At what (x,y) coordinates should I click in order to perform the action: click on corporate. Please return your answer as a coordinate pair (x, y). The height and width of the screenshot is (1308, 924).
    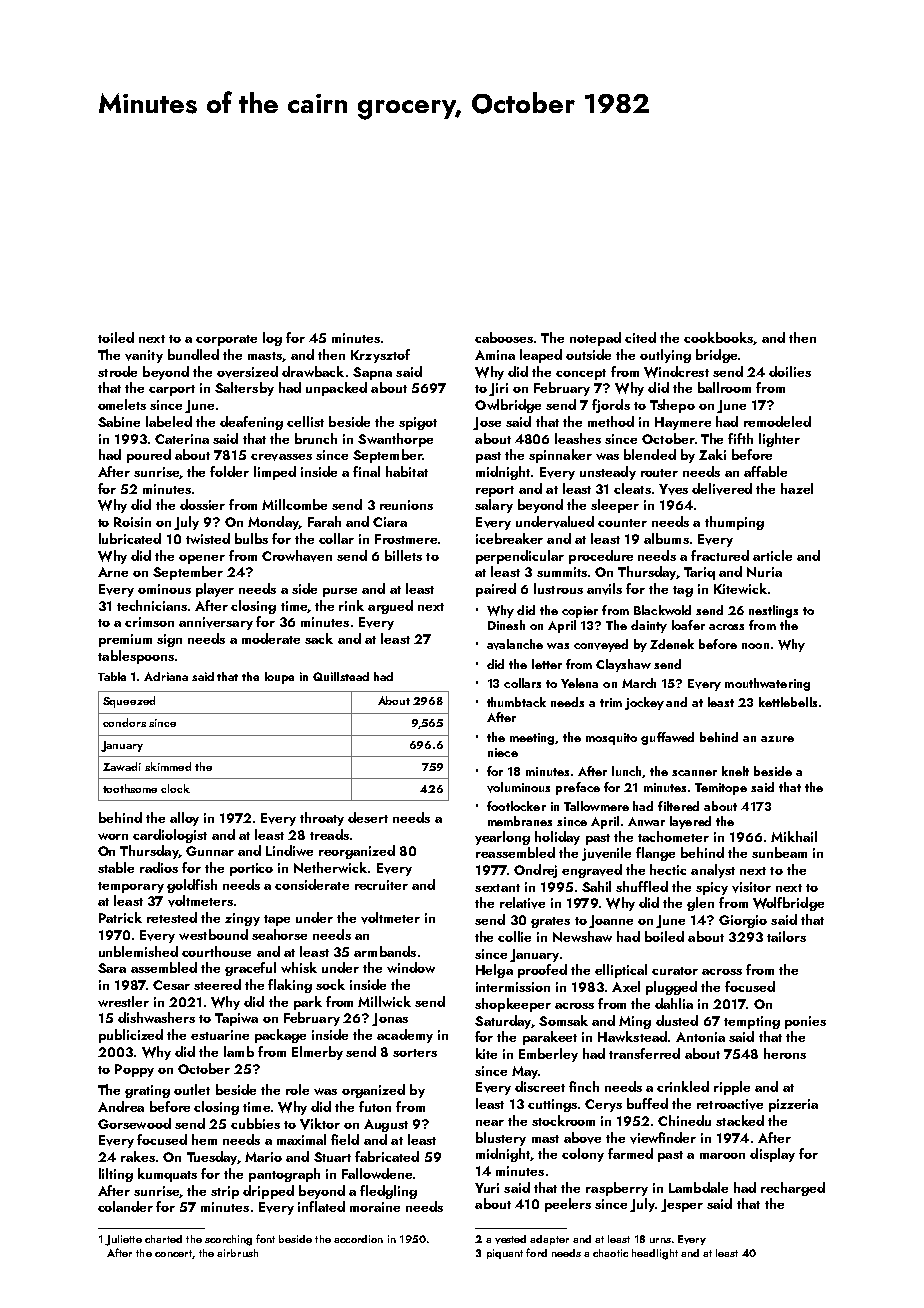
    Looking at the image, I should click on (226, 340).
